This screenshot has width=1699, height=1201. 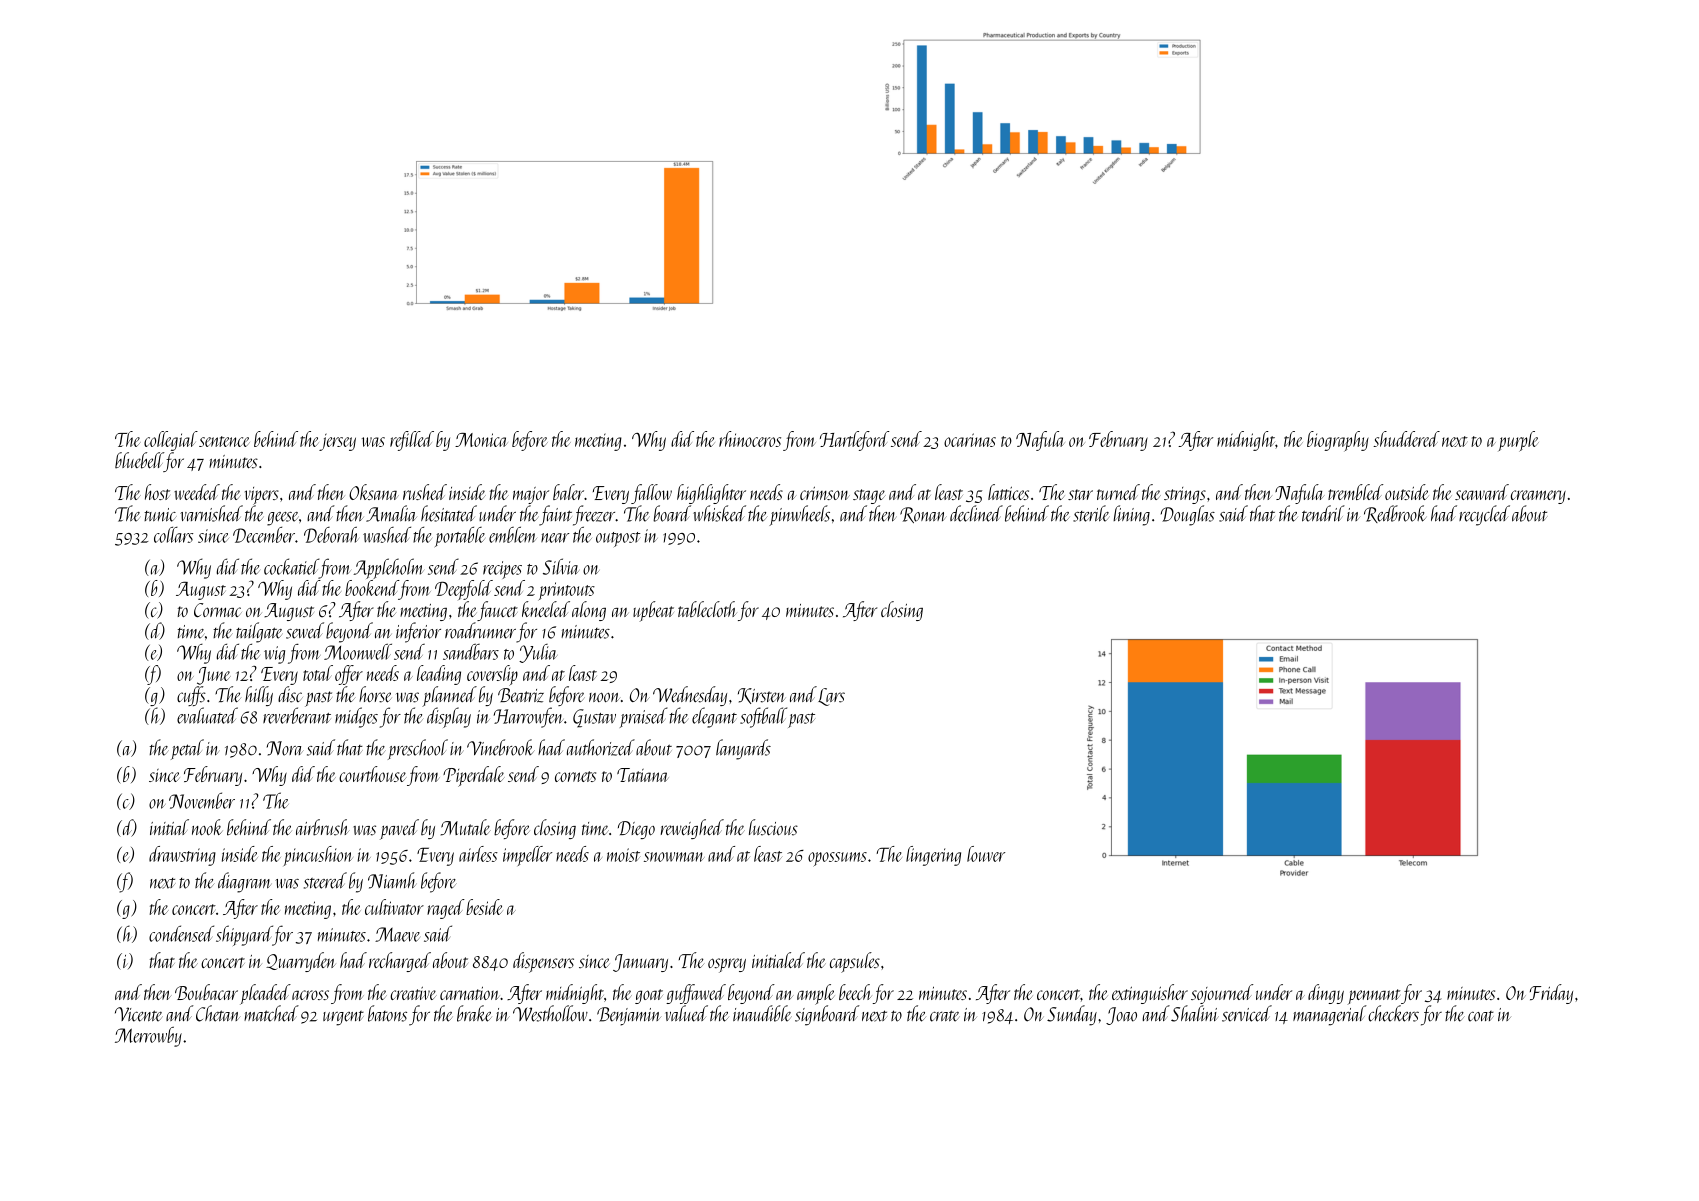 I want to click on Chetan, so click(x=218, y=1013).
